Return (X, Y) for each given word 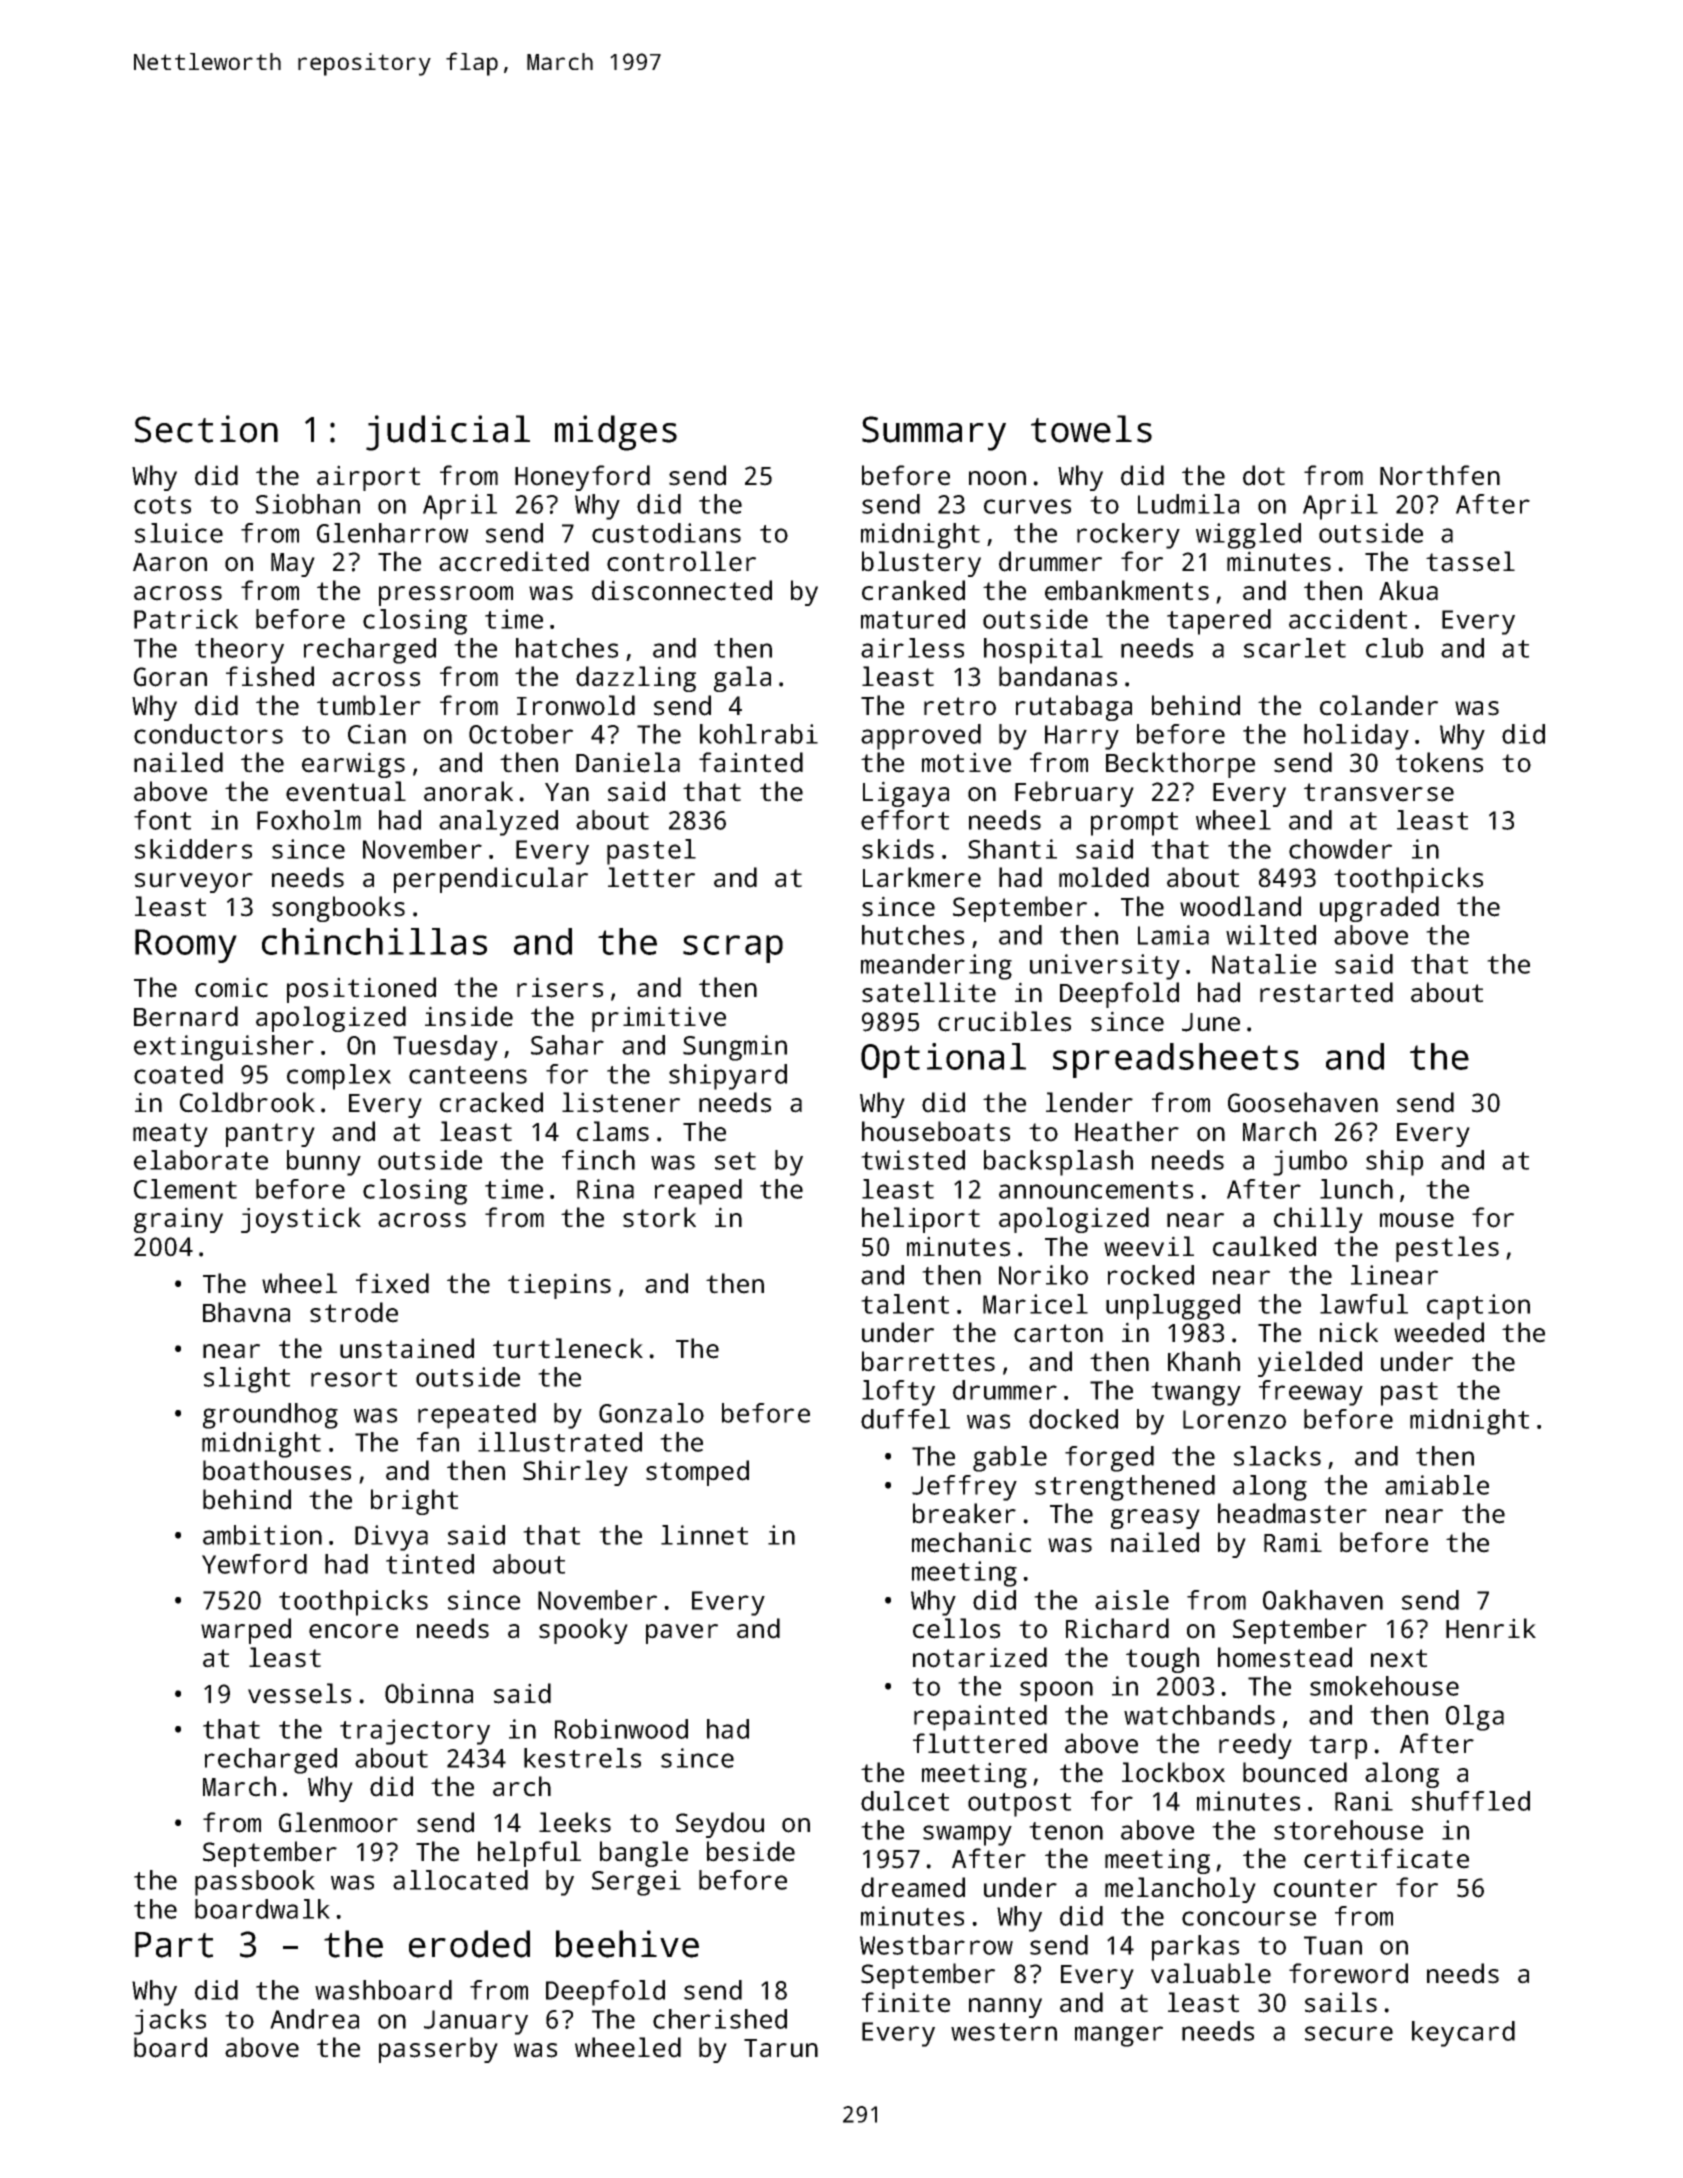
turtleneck (568, 1348)
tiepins (559, 1286)
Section (206, 429)
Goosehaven (1303, 1102)
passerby (438, 2050)
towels (1091, 429)
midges (616, 433)
